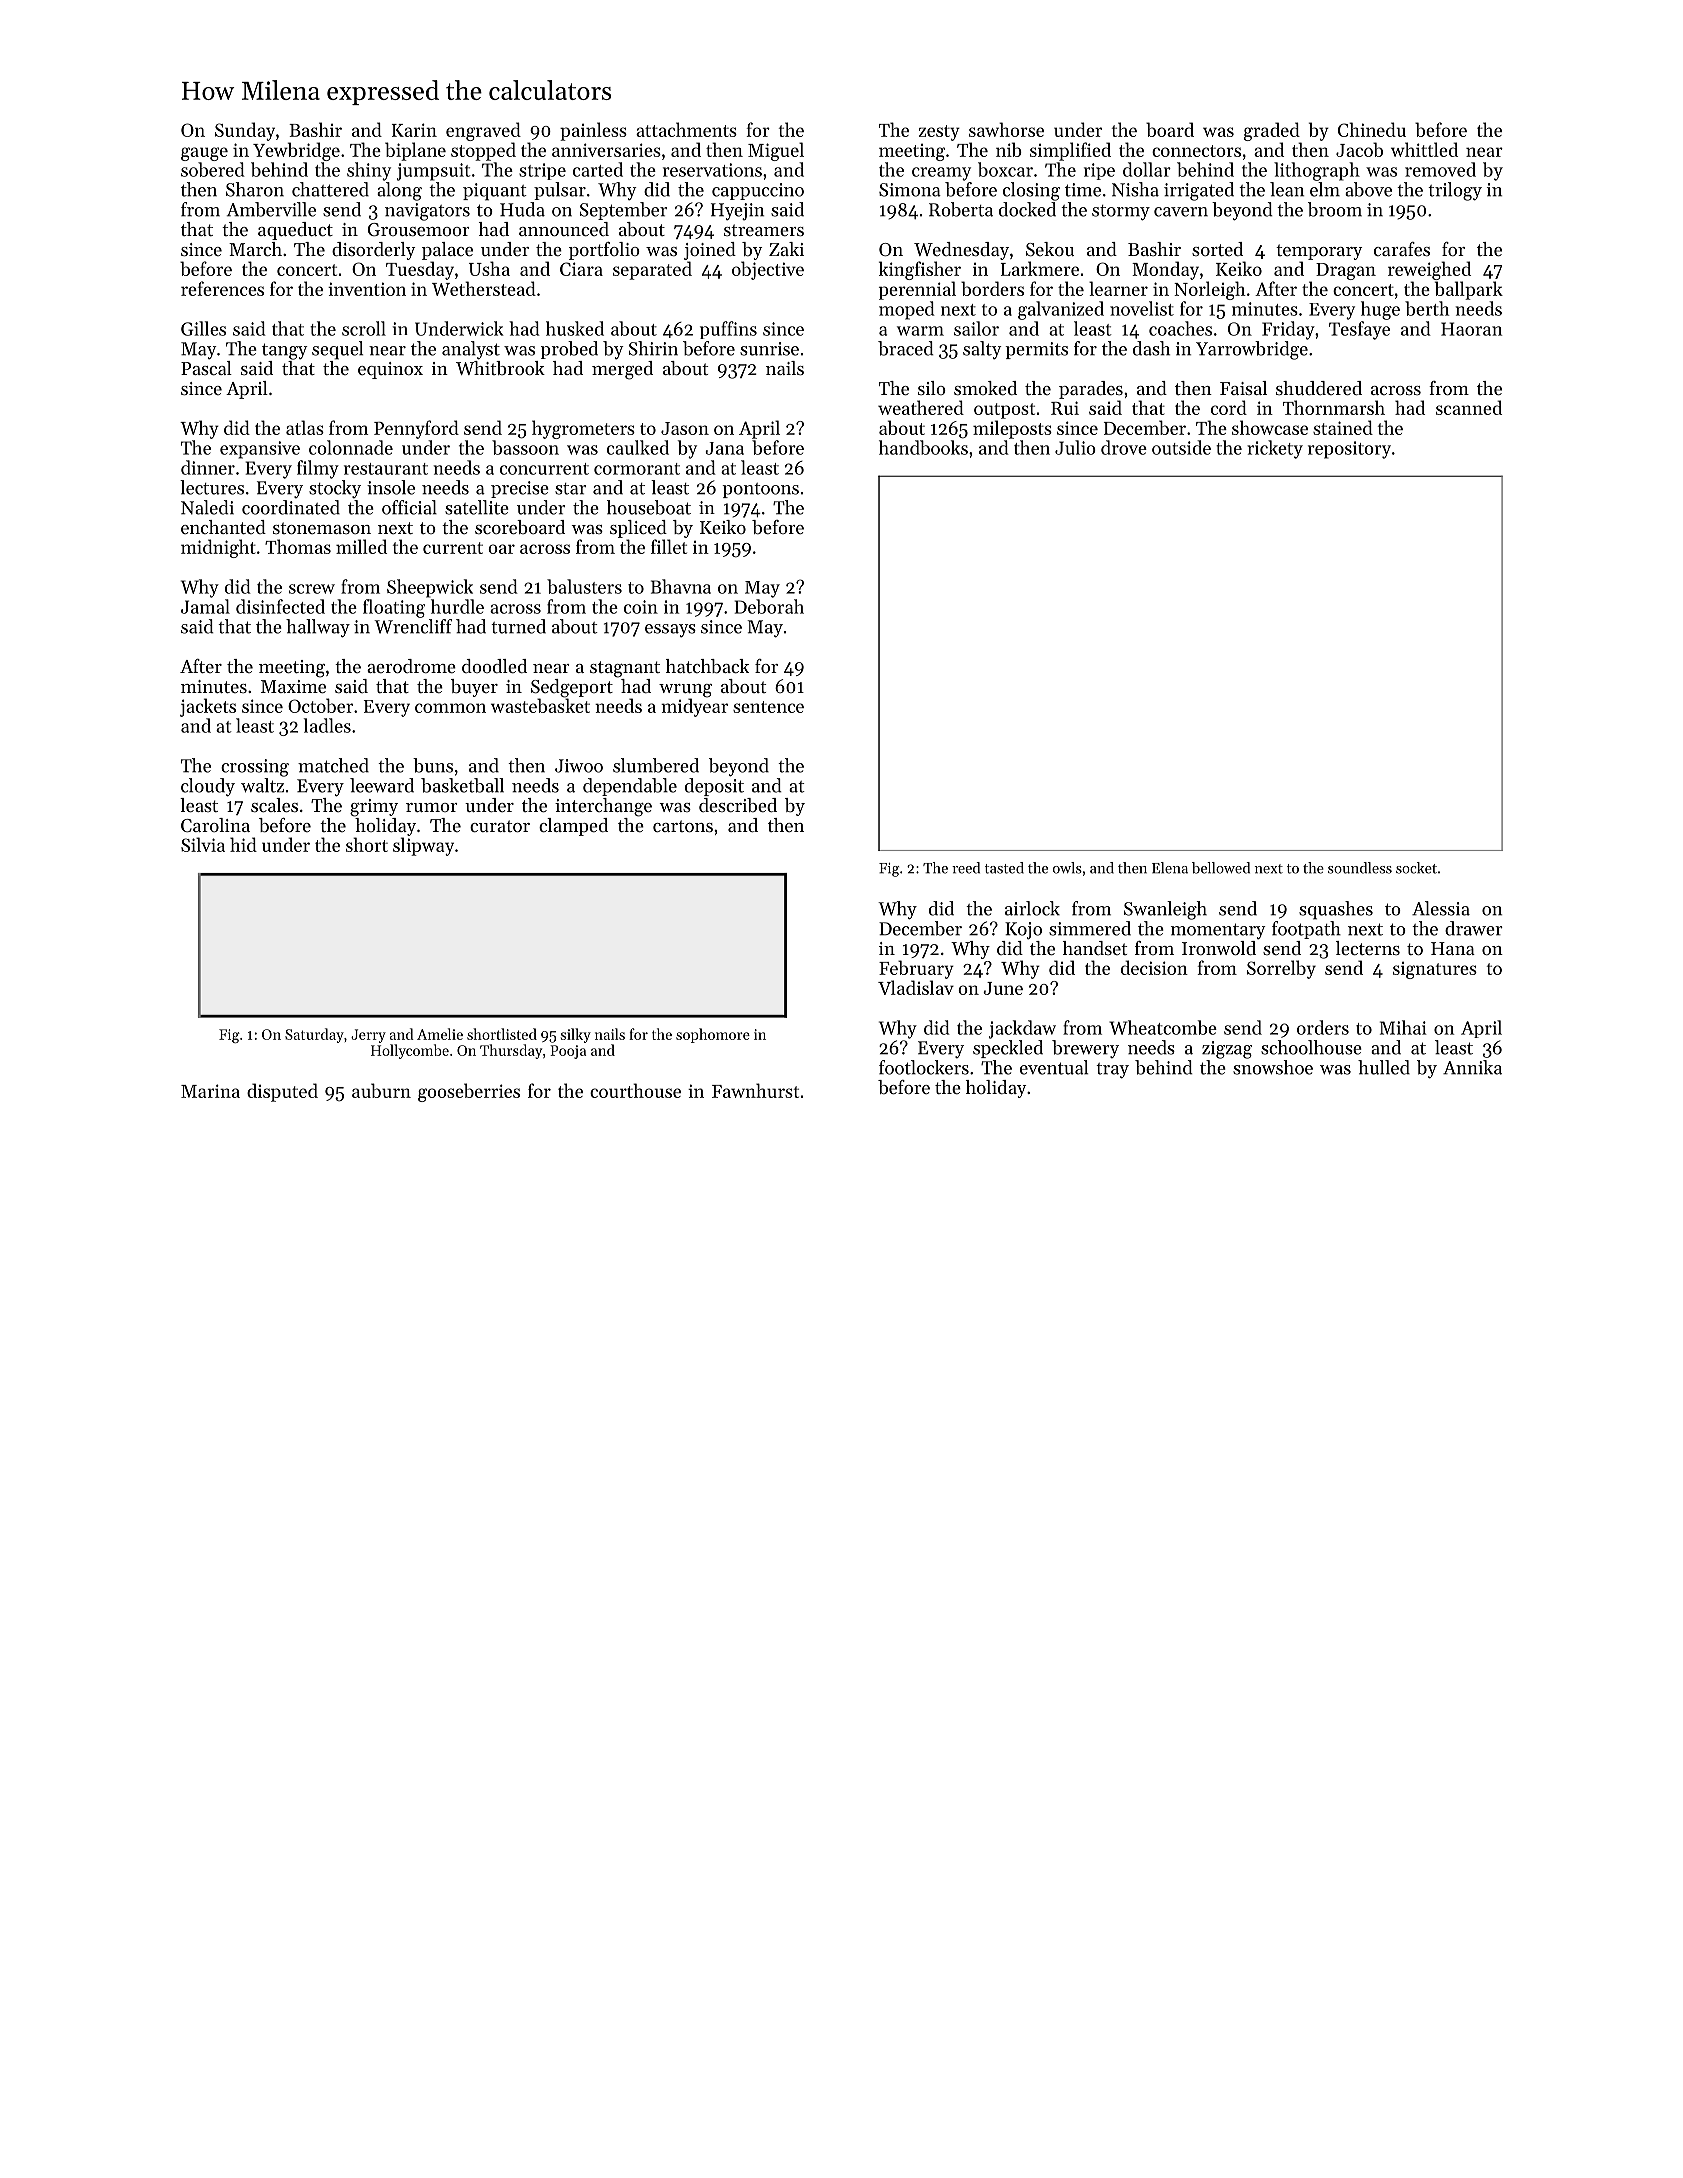 The width and height of the page is (1683, 2178). What do you see at coordinates (1349, 450) in the page?
I see `repository` at bounding box center [1349, 450].
